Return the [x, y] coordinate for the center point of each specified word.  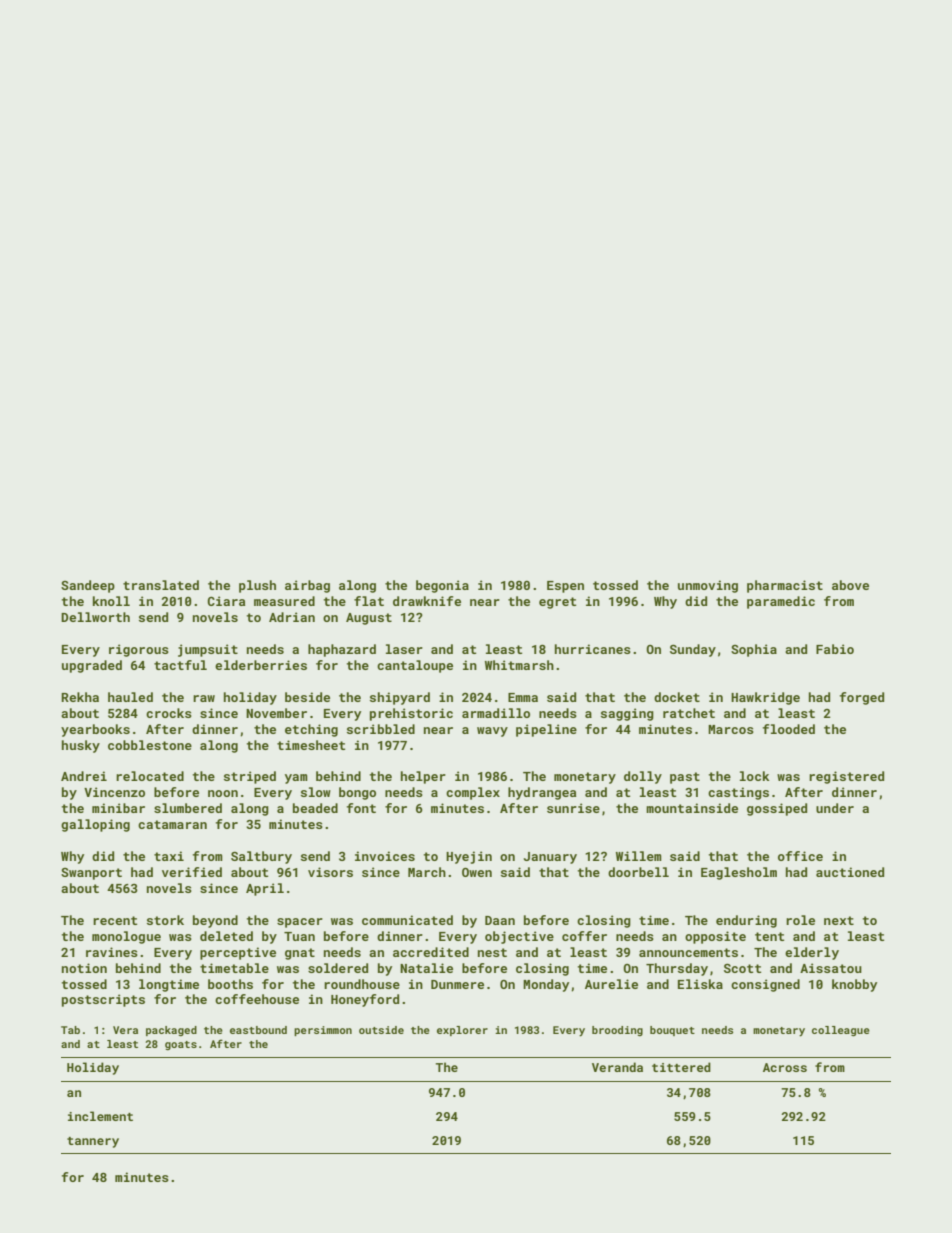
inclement [100, 1116]
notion [84, 968]
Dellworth [95, 617]
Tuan [299, 936]
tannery [93, 1142]
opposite [715, 937]
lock [755, 776]
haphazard [342, 650]
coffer [584, 936]
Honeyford [365, 1000]
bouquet [672, 1031]
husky [81, 746]
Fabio [835, 649]
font [361, 808]
